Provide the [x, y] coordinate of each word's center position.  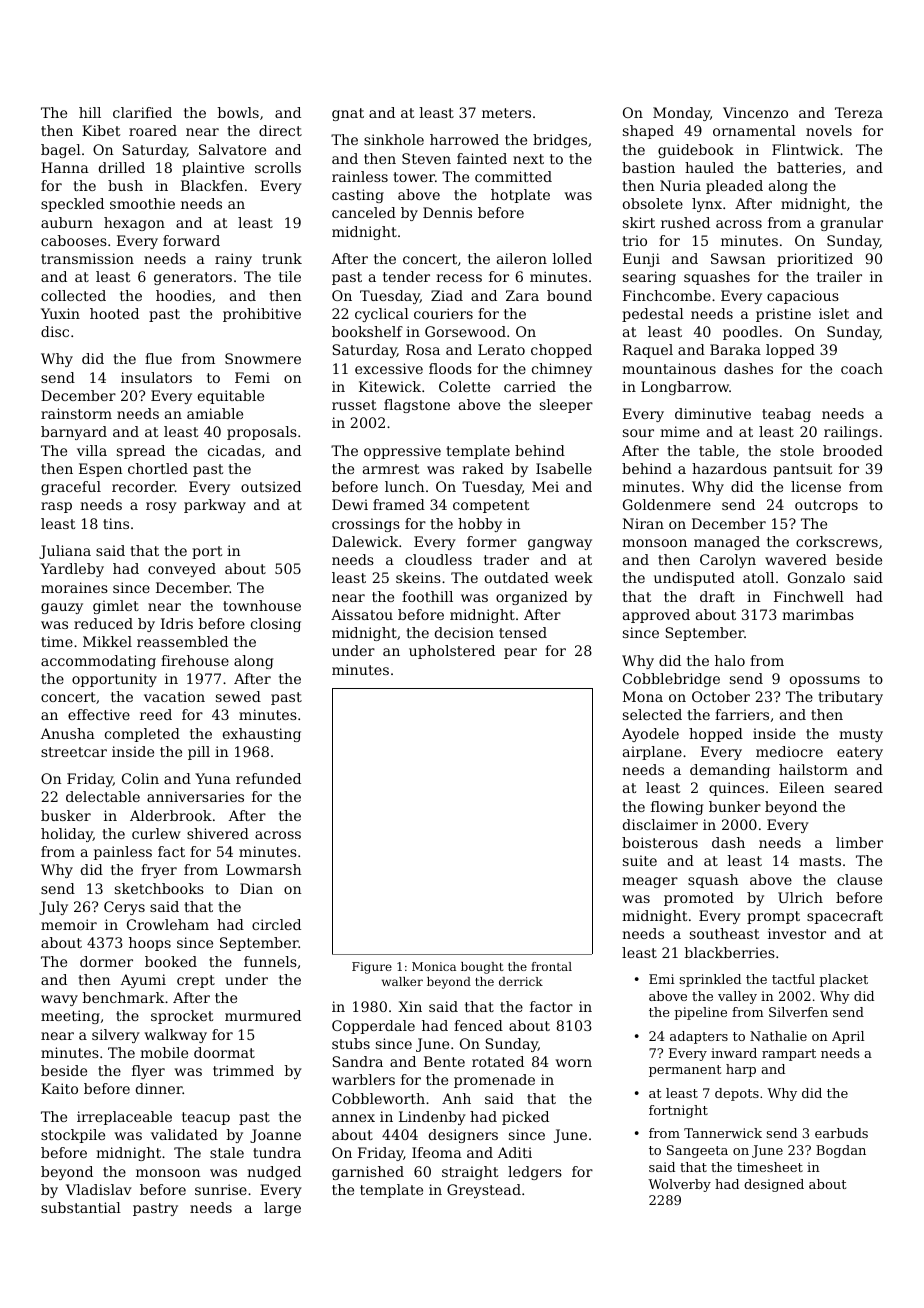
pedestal [653, 315]
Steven [426, 158]
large [282, 1209]
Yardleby [72, 570]
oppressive [402, 452]
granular [852, 224]
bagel [61, 151]
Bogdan [841, 1151]
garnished [368, 1173]
